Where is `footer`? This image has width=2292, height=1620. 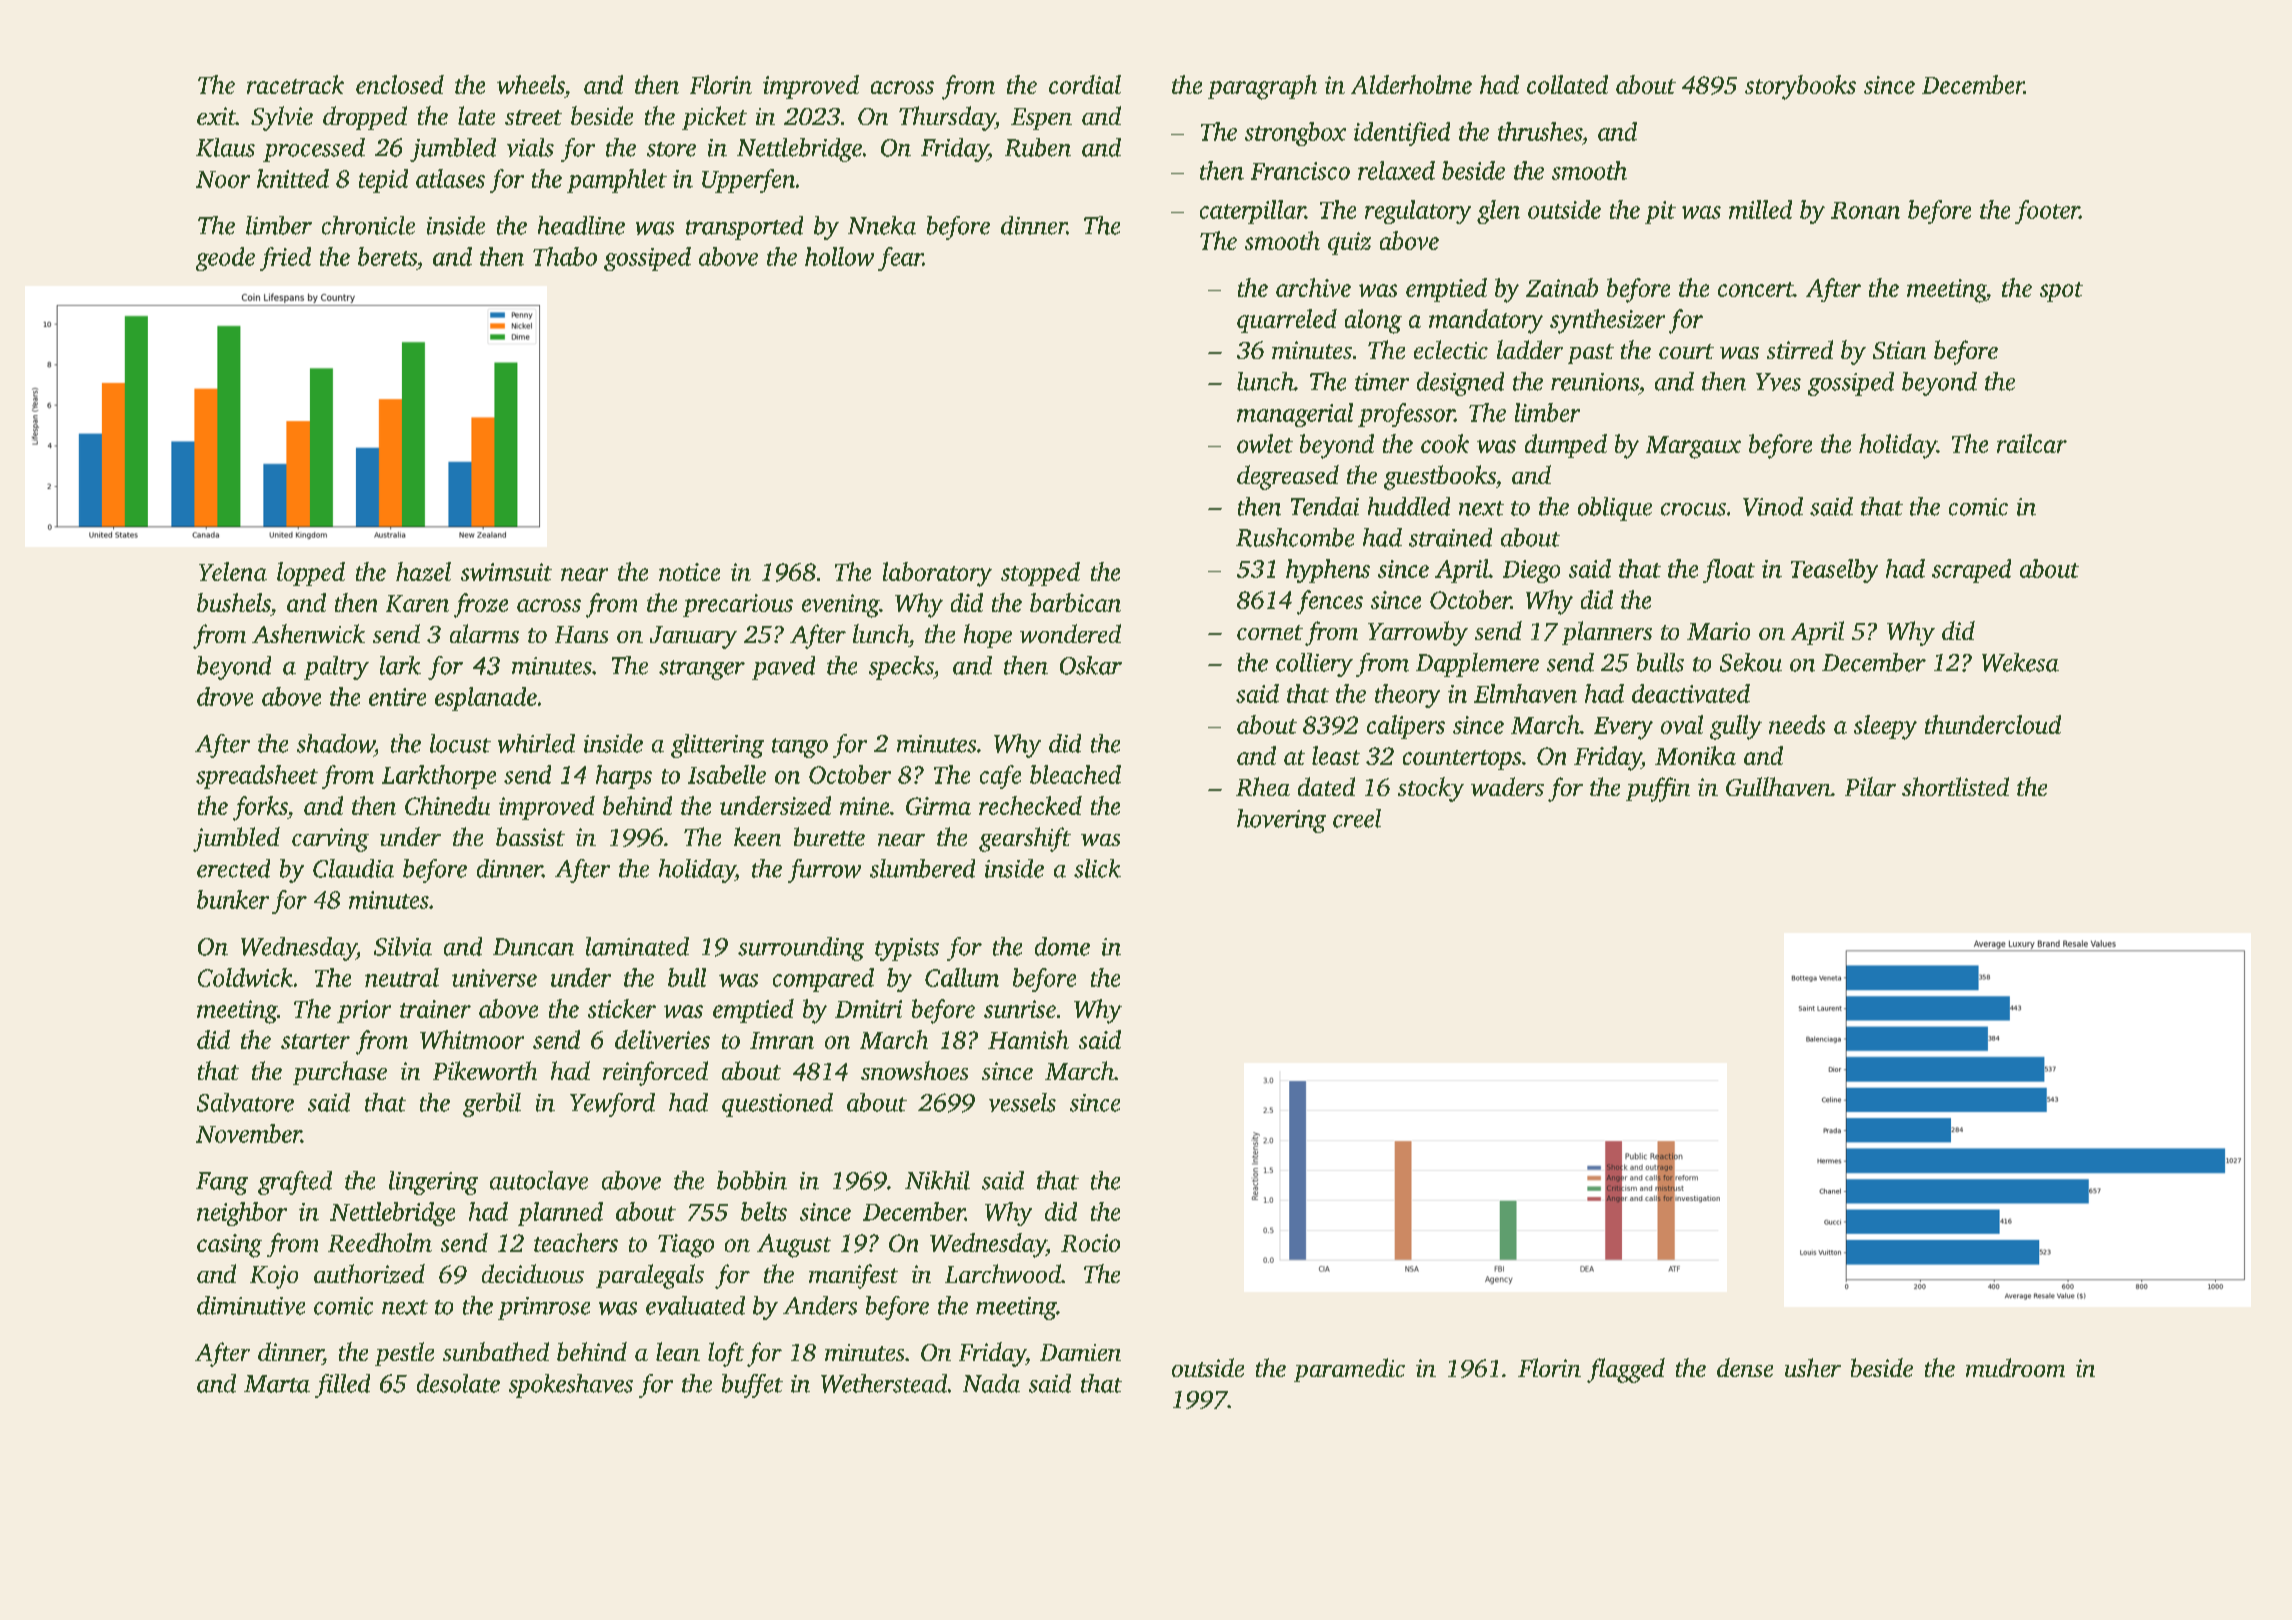
footer is located at coordinates (2047, 212).
